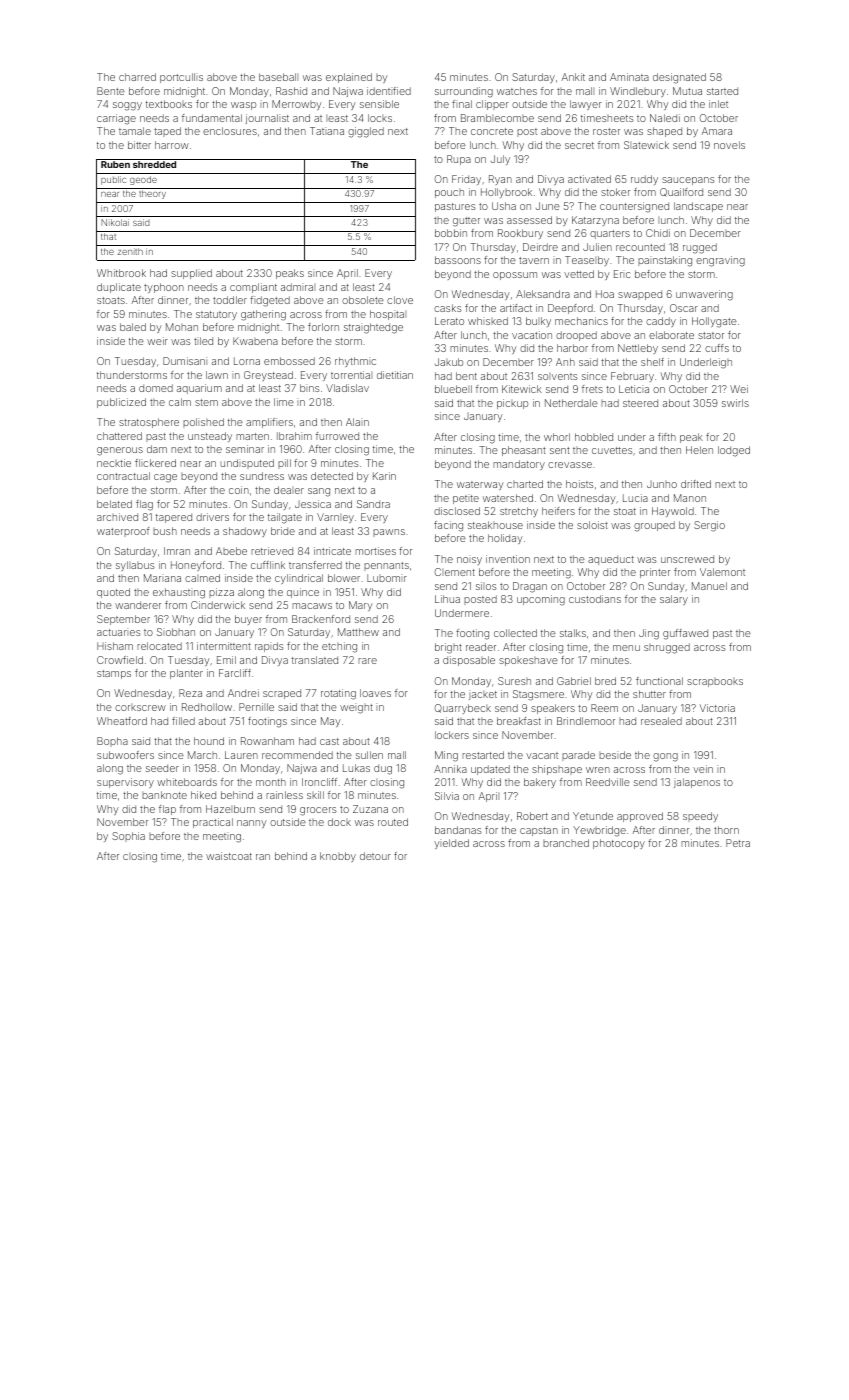  What do you see at coordinates (449, 321) in the page?
I see `Lerato` at bounding box center [449, 321].
